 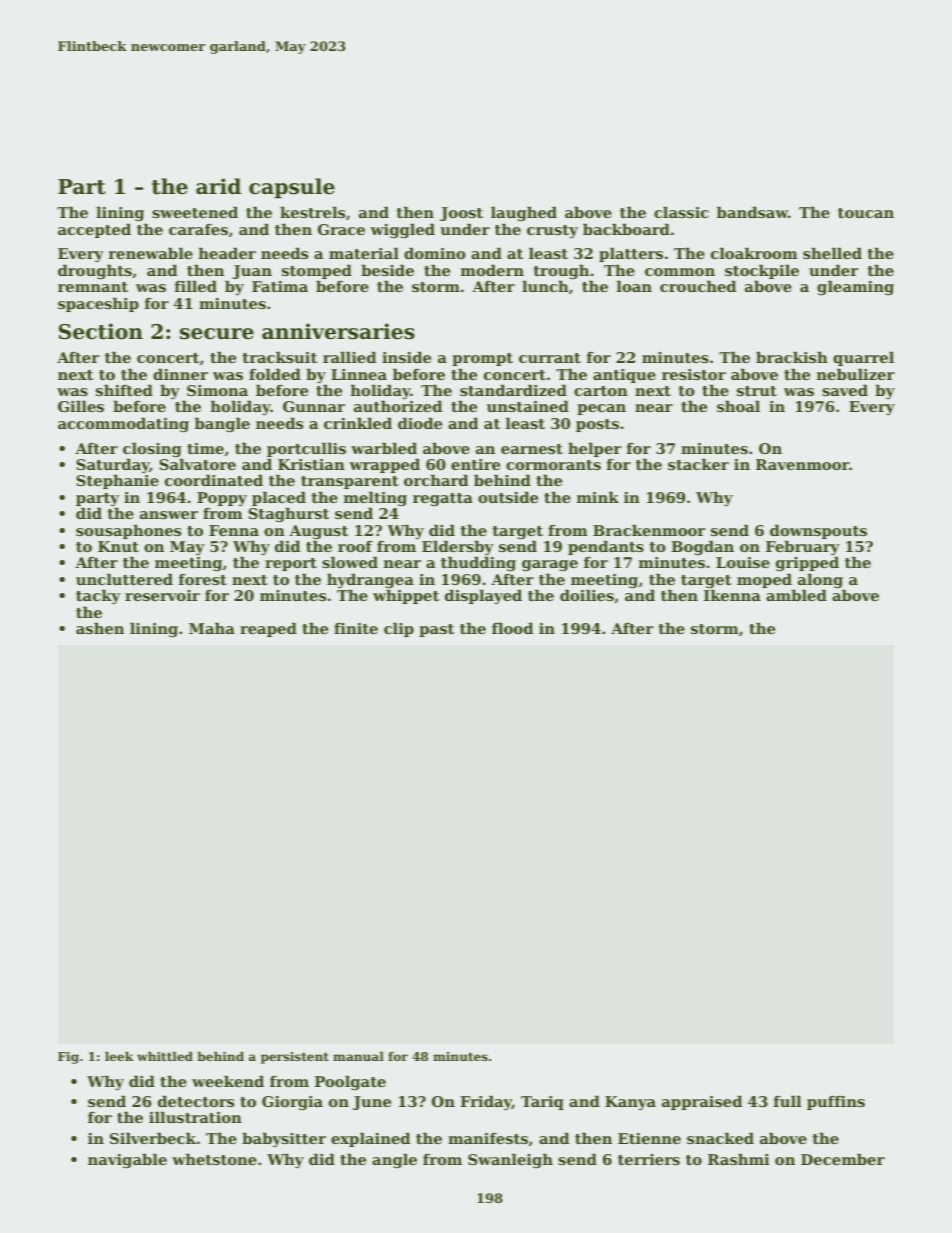 What do you see at coordinates (681, 212) in the page?
I see `classic` at bounding box center [681, 212].
